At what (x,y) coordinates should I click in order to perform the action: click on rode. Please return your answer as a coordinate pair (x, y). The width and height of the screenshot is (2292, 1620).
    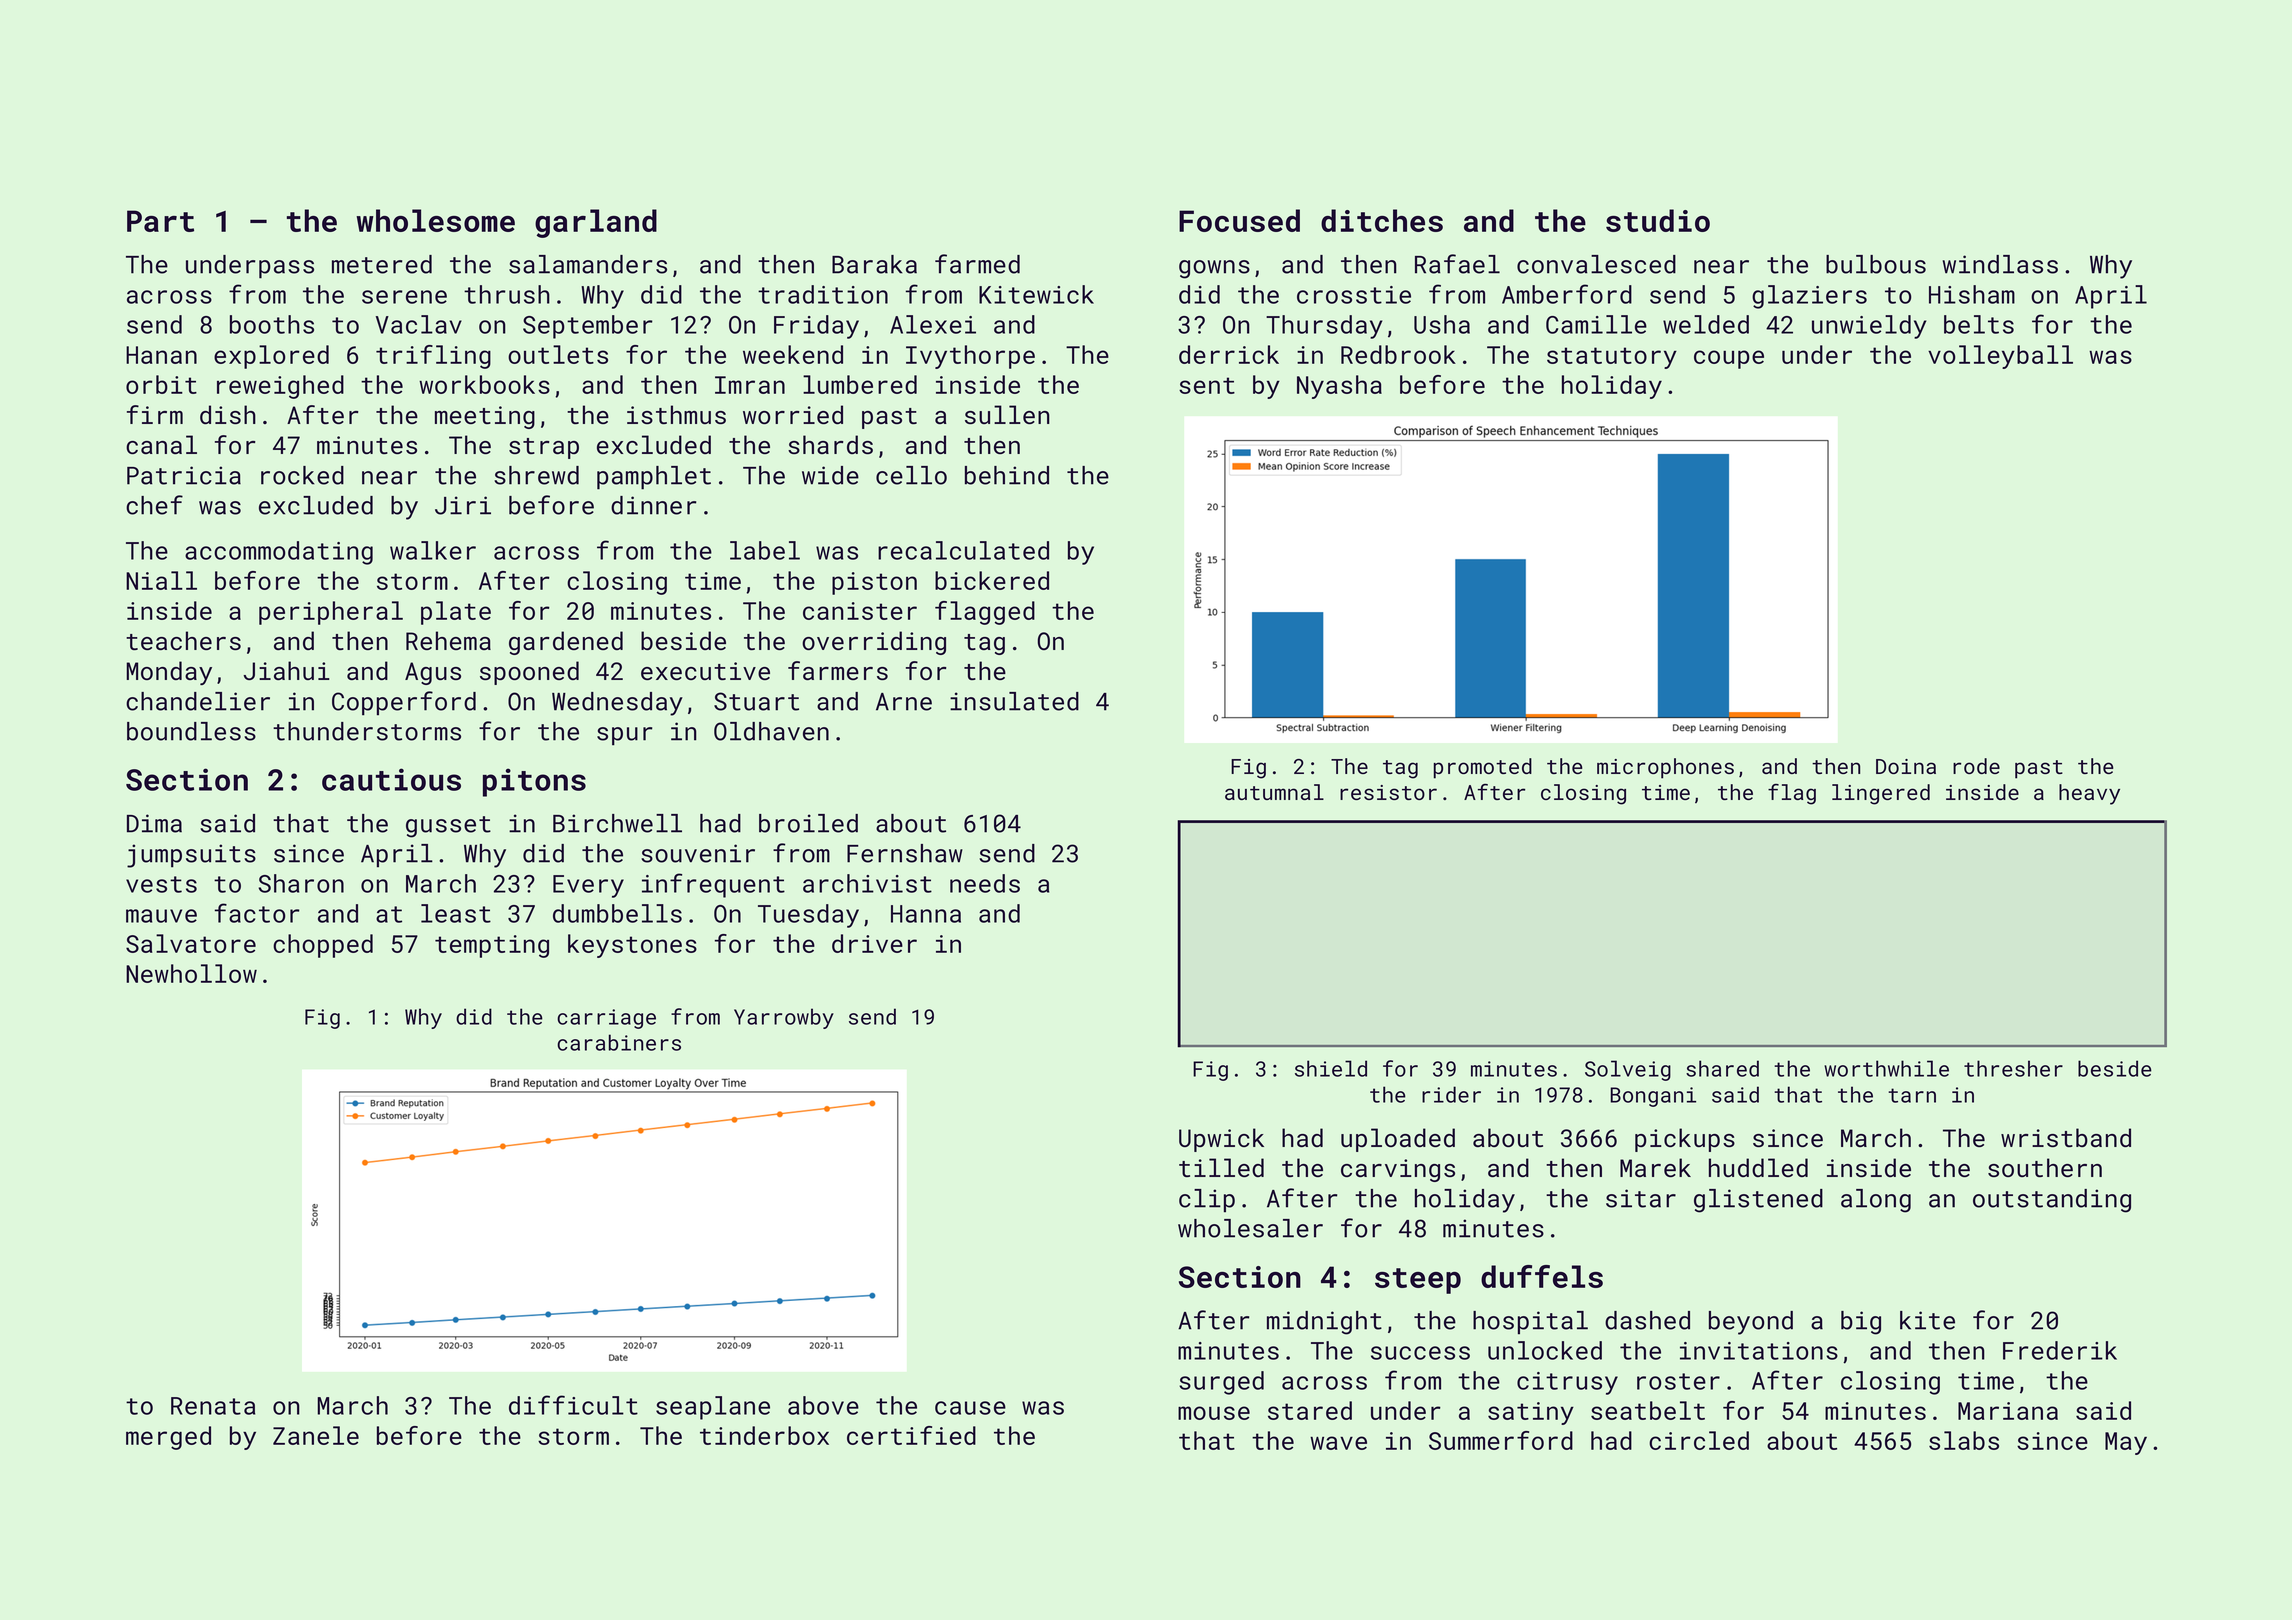
    Looking at the image, I should click on (1976, 766).
